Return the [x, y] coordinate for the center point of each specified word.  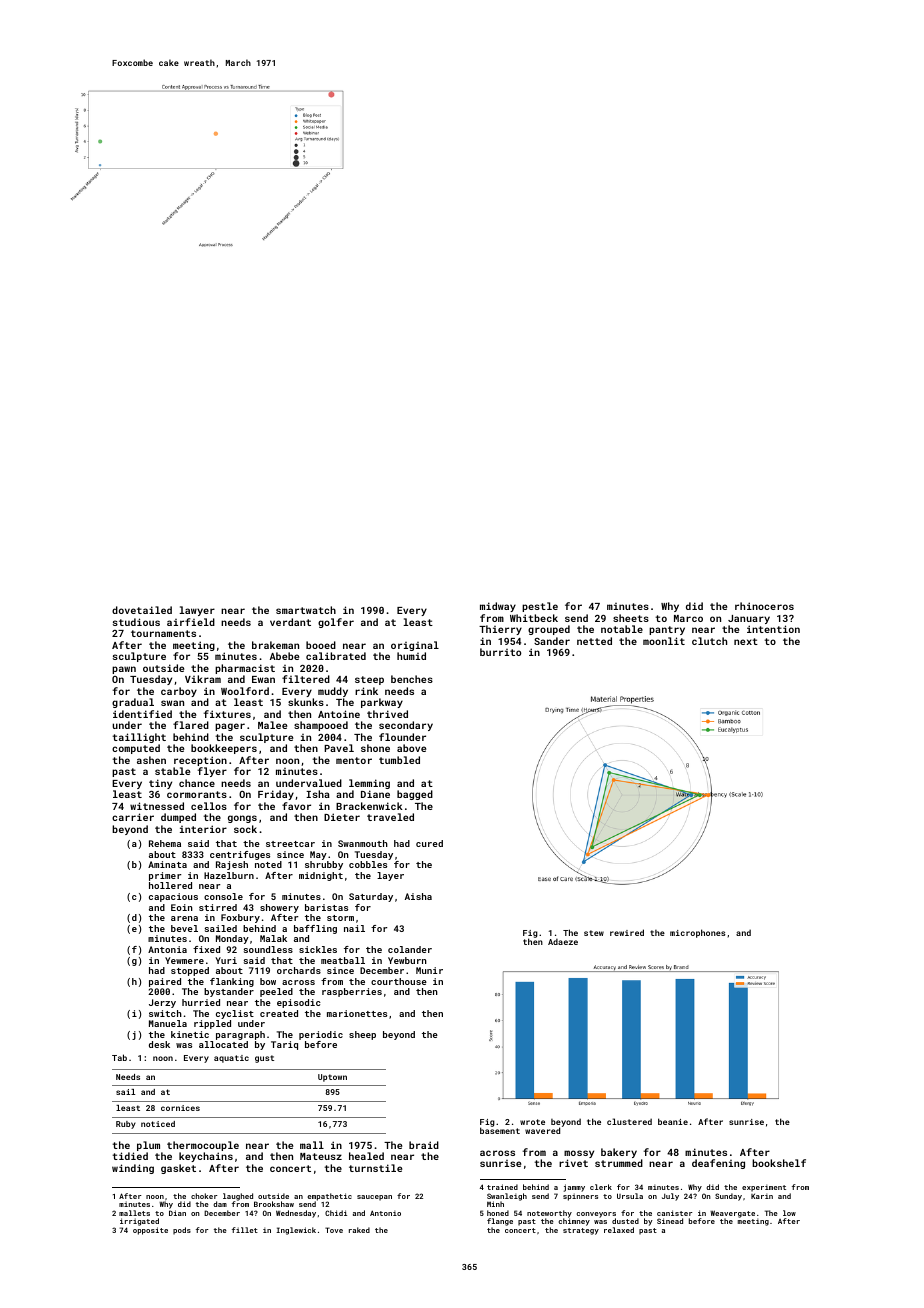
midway [498, 607]
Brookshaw [274, 1204]
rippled [212, 1024]
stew [594, 933]
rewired [627, 932]
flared [191, 725]
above [411, 748]
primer [165, 876]
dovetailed [142, 610]
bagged [415, 795]
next [746, 641]
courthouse [399, 981]
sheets [631, 618]
